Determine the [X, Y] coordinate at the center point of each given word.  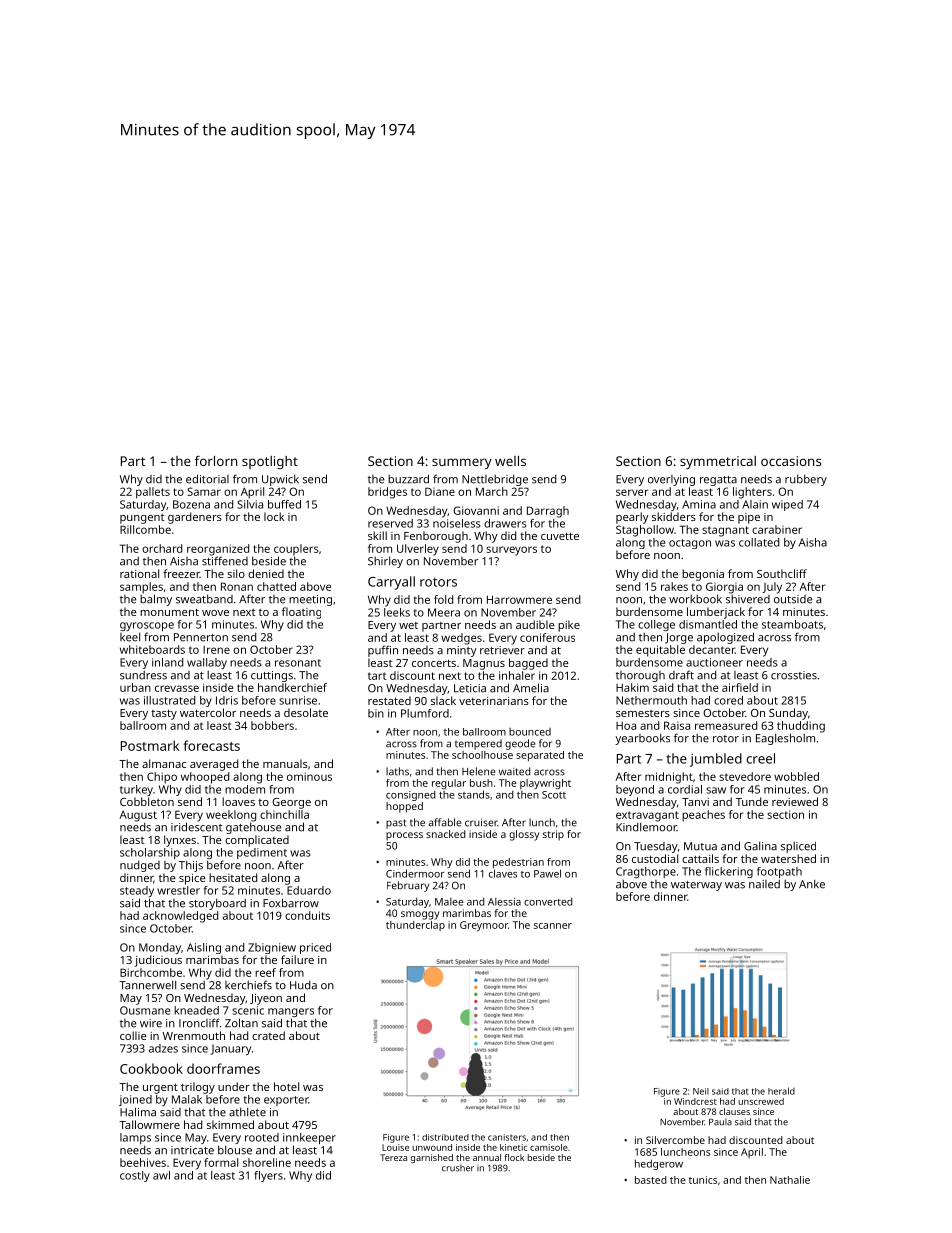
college [656, 625]
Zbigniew [272, 948]
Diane [440, 491]
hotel [286, 1086]
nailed [764, 884]
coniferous [547, 637]
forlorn [216, 461]
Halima [138, 1112]
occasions [791, 461]
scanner [553, 926]
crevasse [177, 688]
